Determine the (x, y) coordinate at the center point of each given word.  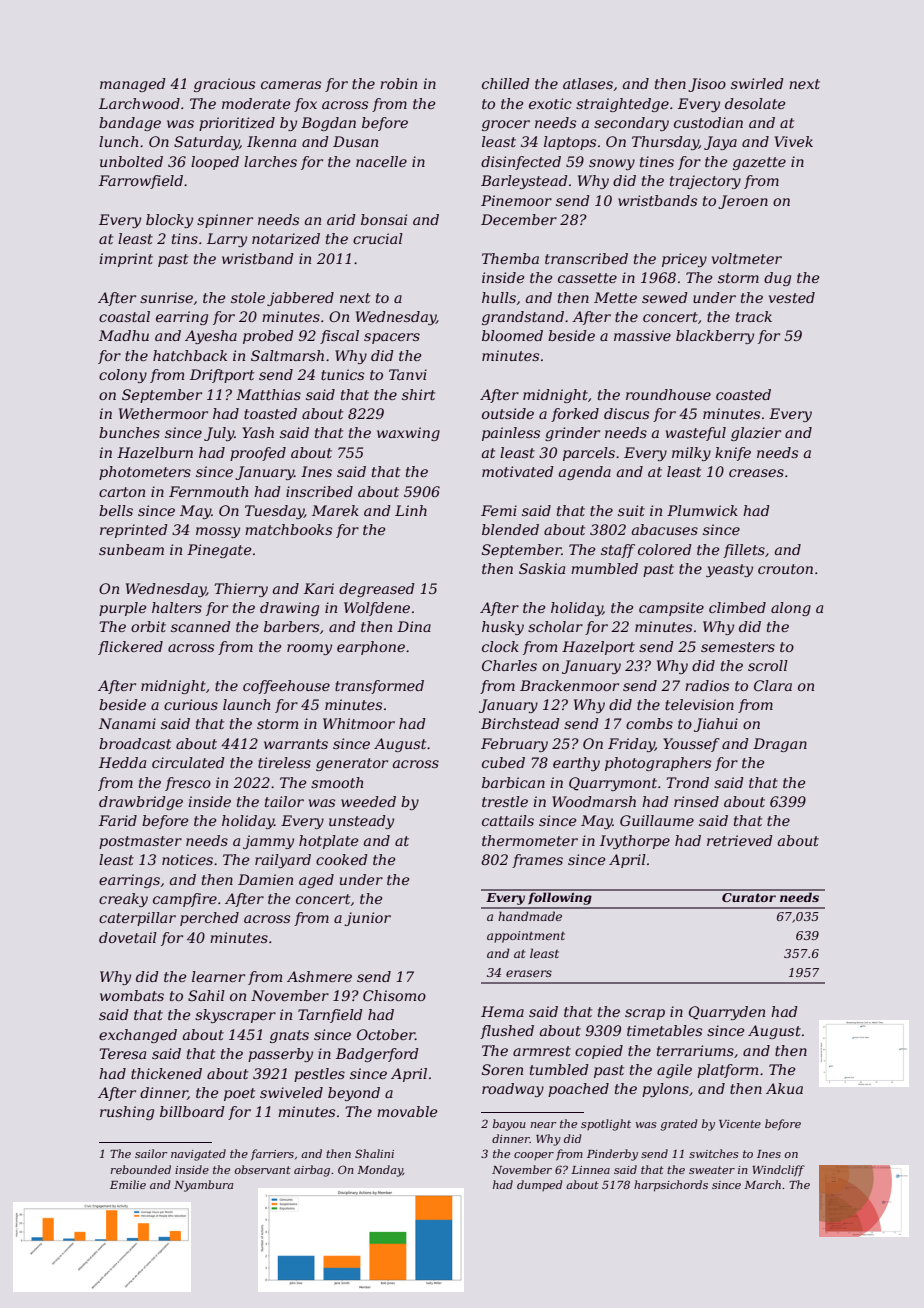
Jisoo (707, 85)
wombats (132, 995)
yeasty (729, 570)
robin (398, 83)
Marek (335, 510)
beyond (354, 1094)
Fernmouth (208, 491)
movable (407, 1111)
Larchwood (139, 103)
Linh (411, 510)
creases (756, 473)
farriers (272, 1154)
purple (123, 609)
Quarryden (727, 1013)
